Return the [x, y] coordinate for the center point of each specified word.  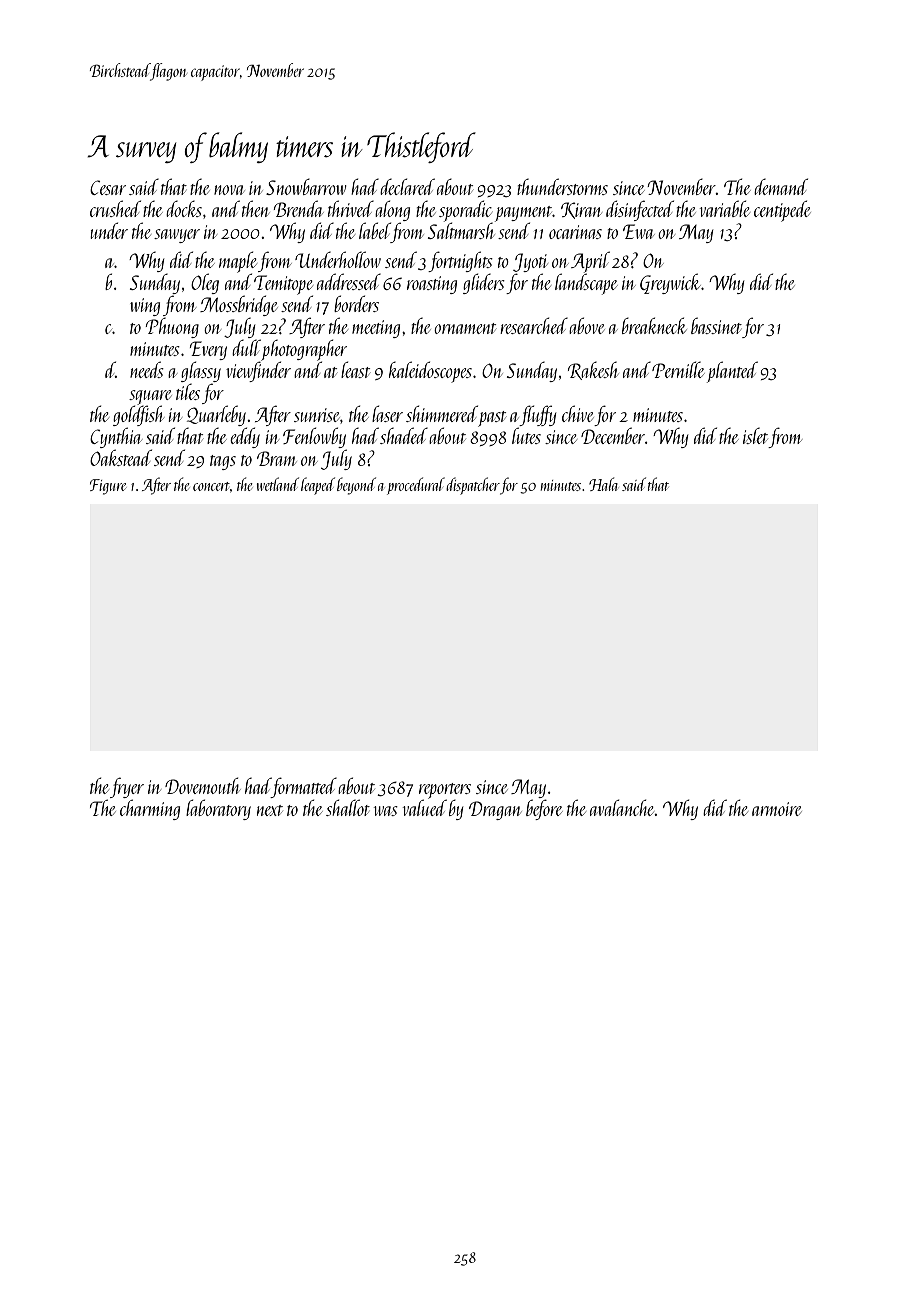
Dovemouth [203, 785]
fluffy [538, 415]
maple [238, 262]
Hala [603, 484]
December [613, 435]
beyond [356, 486]
